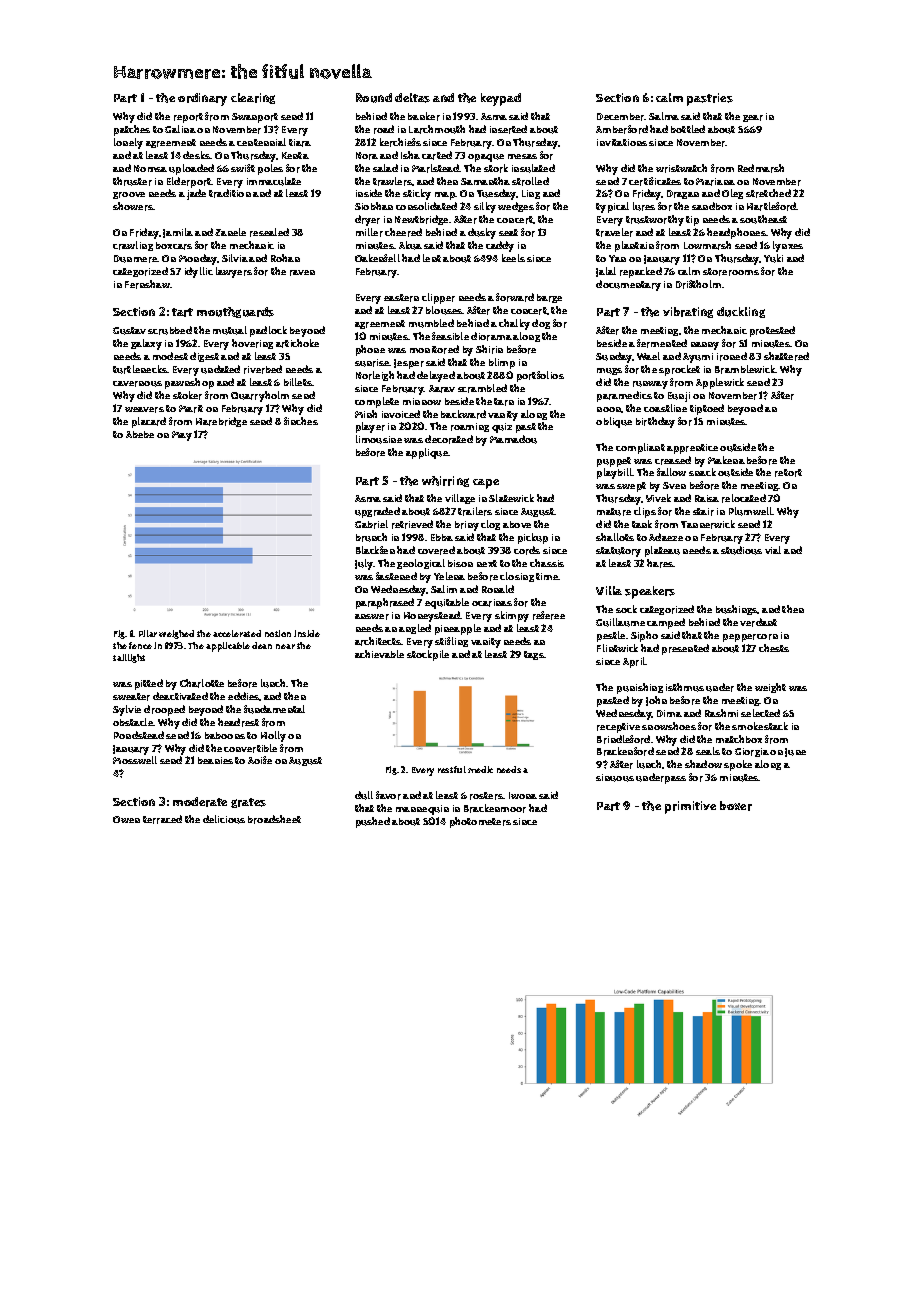 Image resolution: width=924 pixels, height=1308 pixels. I want to click on pushed, so click(373, 822).
